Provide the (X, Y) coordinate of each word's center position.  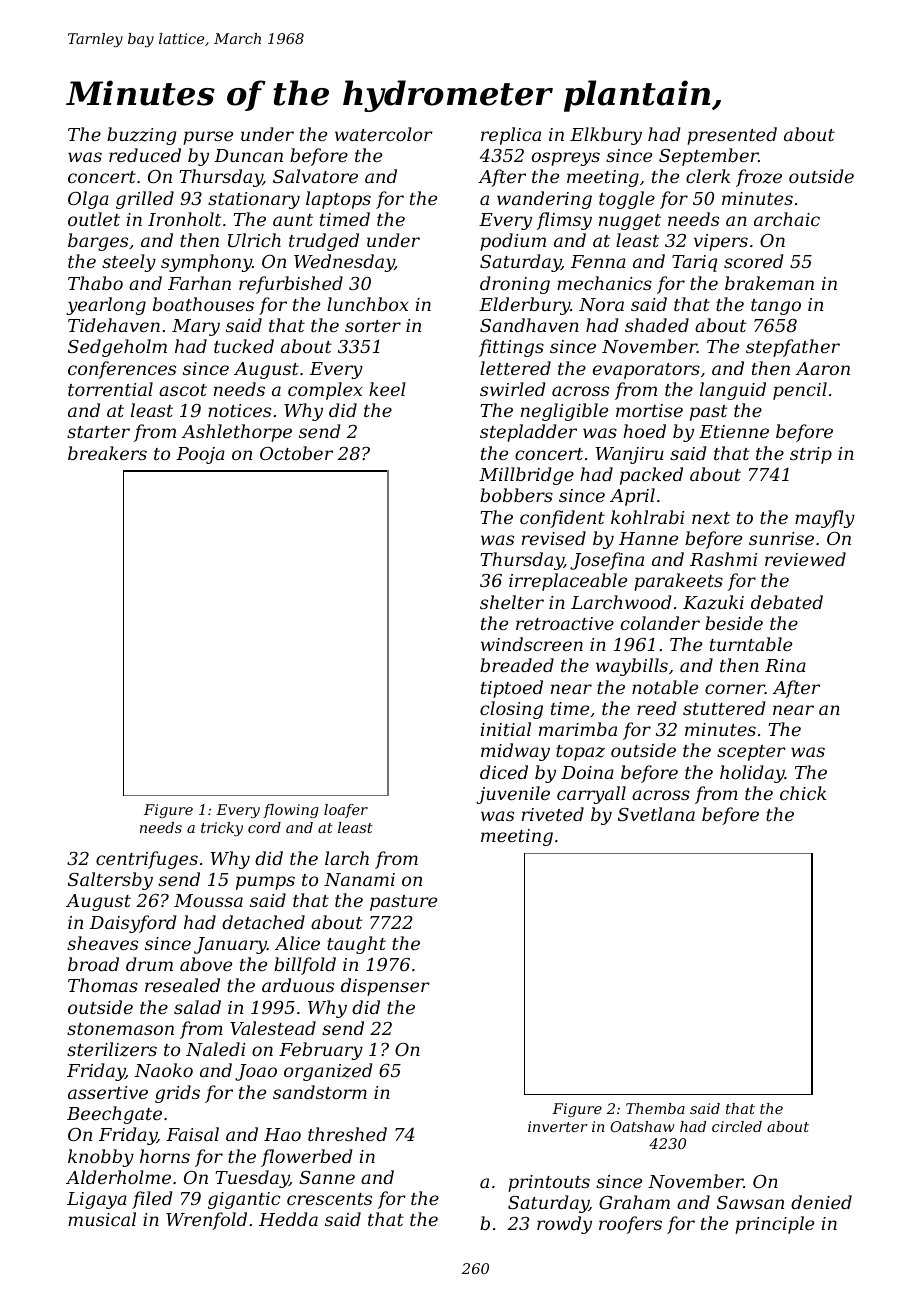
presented (732, 136)
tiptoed (512, 689)
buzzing (142, 136)
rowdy (564, 1225)
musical (102, 1219)
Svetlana (656, 814)
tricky (222, 829)
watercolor (384, 134)
